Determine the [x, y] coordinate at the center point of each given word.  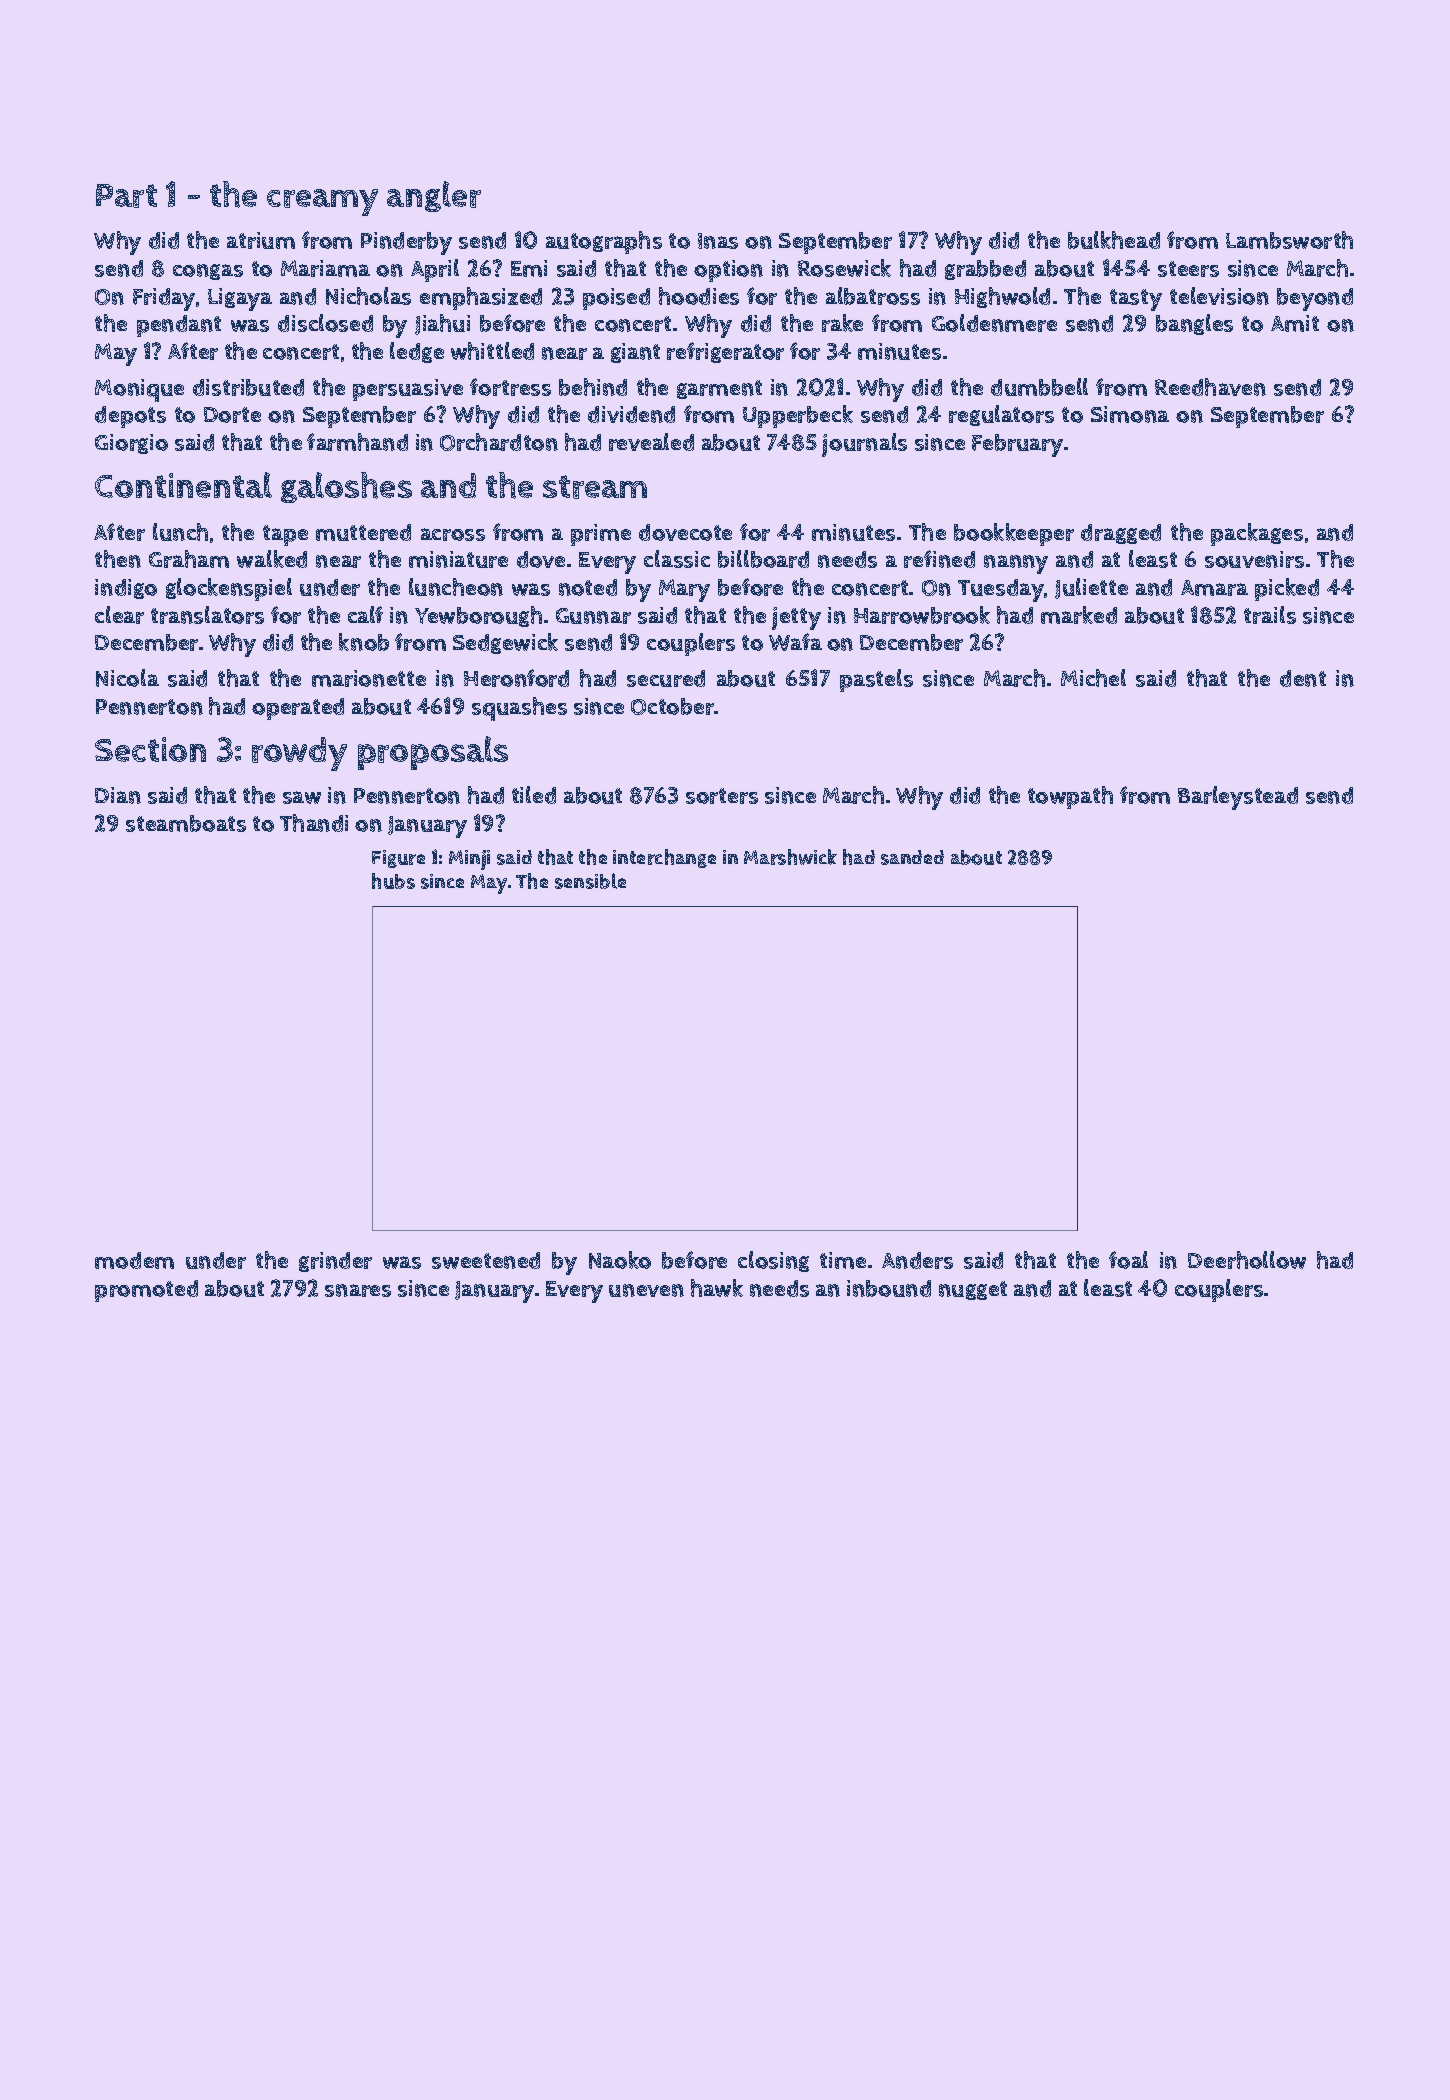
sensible [590, 881]
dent [1303, 678]
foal [1128, 1260]
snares [358, 1290]
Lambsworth [1289, 240]
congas [208, 272]
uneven [646, 1290]
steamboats [186, 823]
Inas [718, 241]
